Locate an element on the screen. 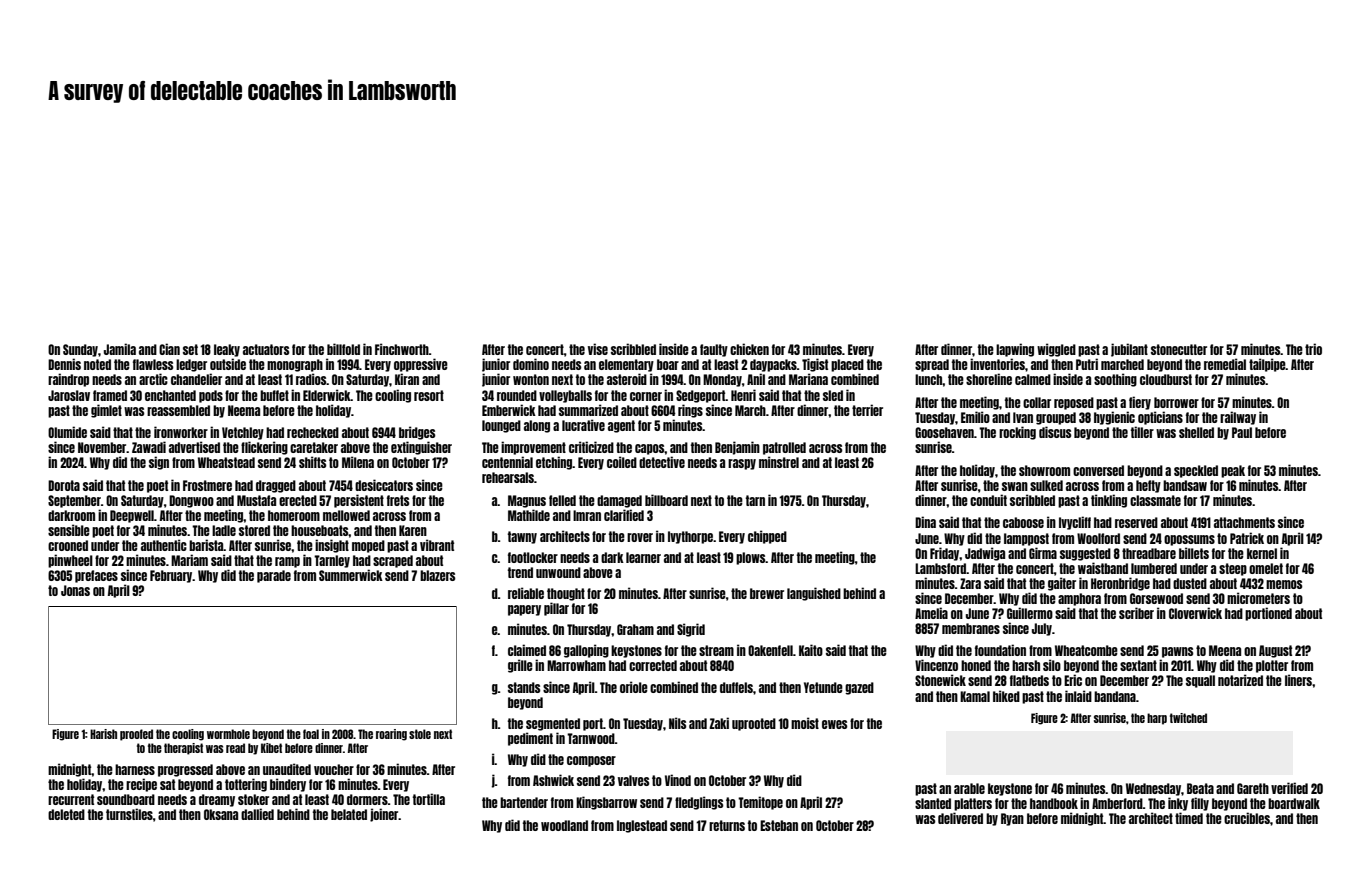 Image resolution: width=1372 pixels, height=887 pixels. domino is located at coordinates (531, 364).
